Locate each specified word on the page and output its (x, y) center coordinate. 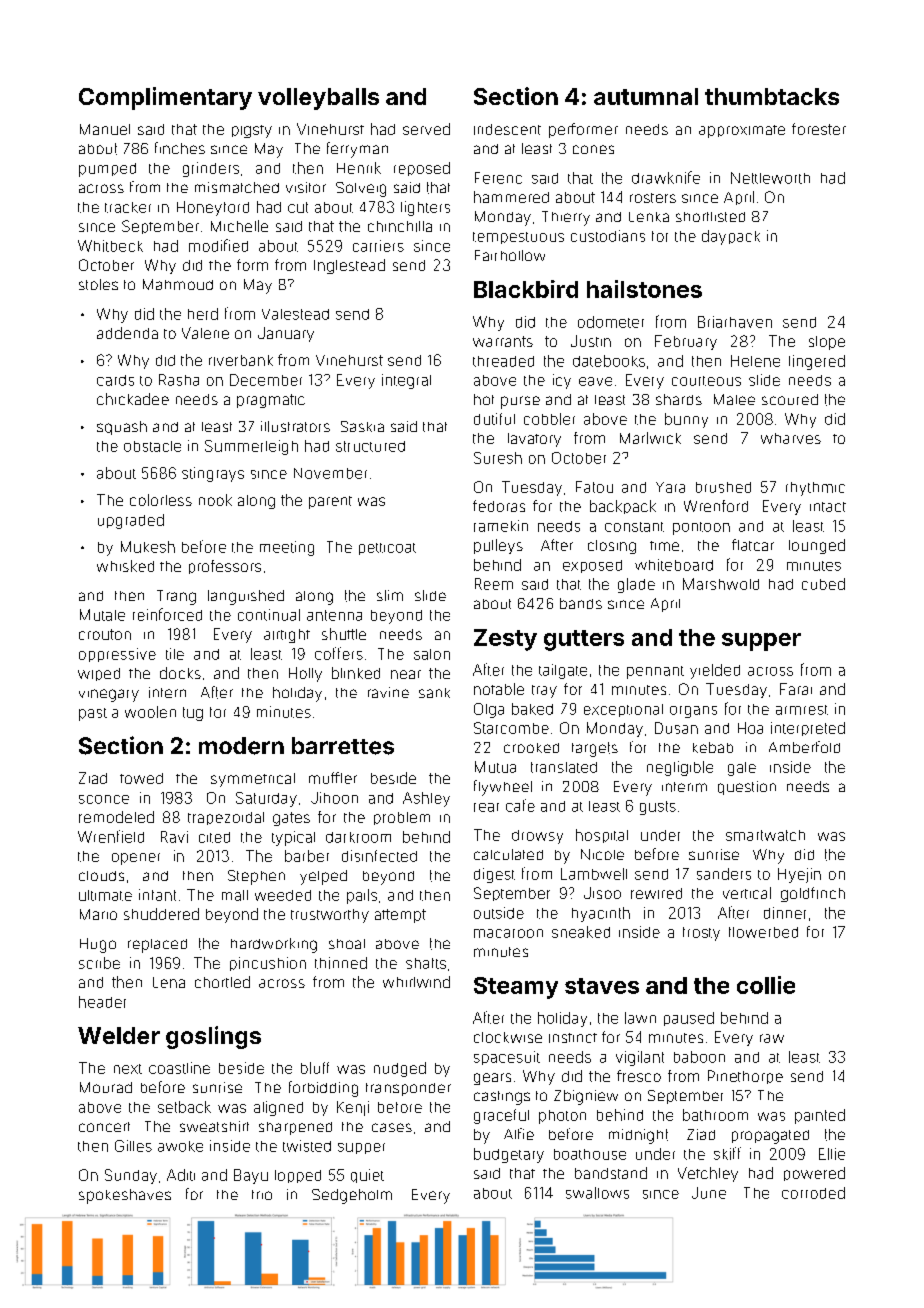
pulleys (498, 546)
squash (122, 428)
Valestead (295, 314)
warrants (503, 341)
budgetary (509, 1155)
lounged (817, 546)
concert (104, 1127)
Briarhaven (735, 322)
